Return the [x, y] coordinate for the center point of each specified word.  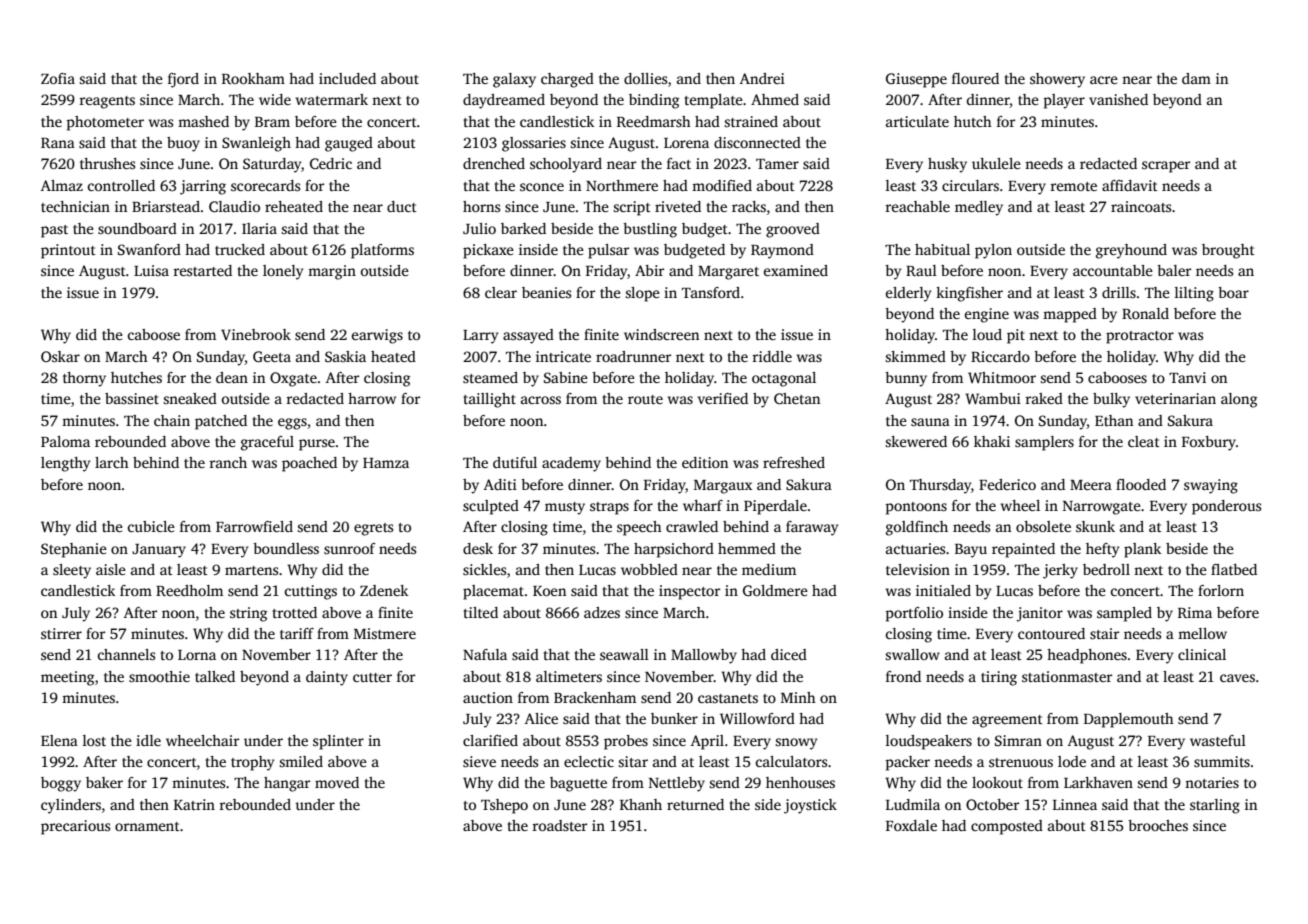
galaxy [514, 80]
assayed [528, 336]
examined [796, 270]
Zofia [58, 78]
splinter [338, 742]
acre [1104, 80]
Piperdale [775, 507]
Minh [798, 697]
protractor [1140, 337]
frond [903, 676]
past [54, 231]
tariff [297, 633]
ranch [228, 462]
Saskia [345, 356]
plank [1142, 550]
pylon [993, 251]
